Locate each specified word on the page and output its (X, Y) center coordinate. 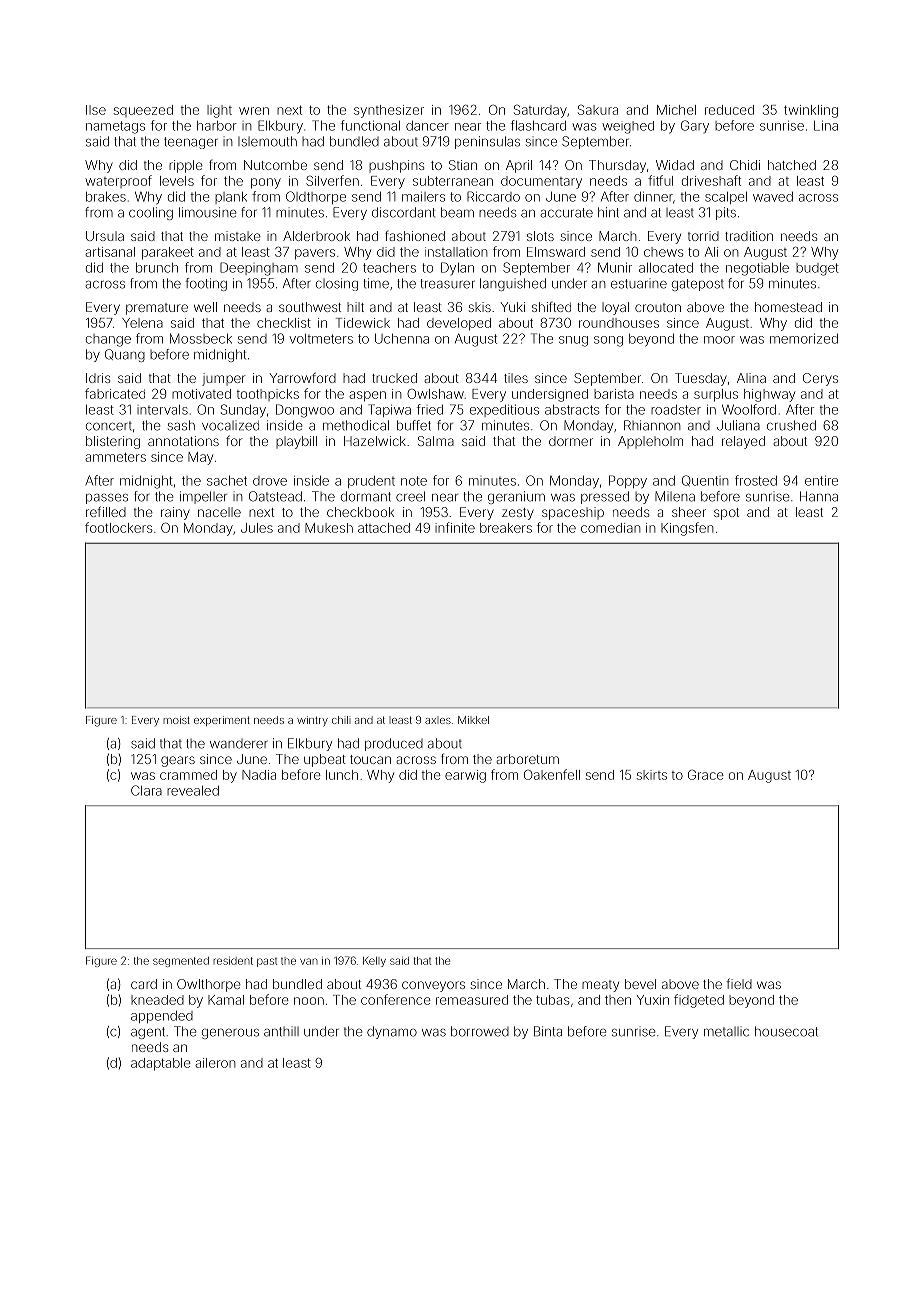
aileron (215, 1063)
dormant (366, 496)
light (219, 111)
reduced (729, 110)
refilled (106, 511)
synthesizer (389, 111)
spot (726, 514)
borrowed (480, 1031)
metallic (726, 1031)
